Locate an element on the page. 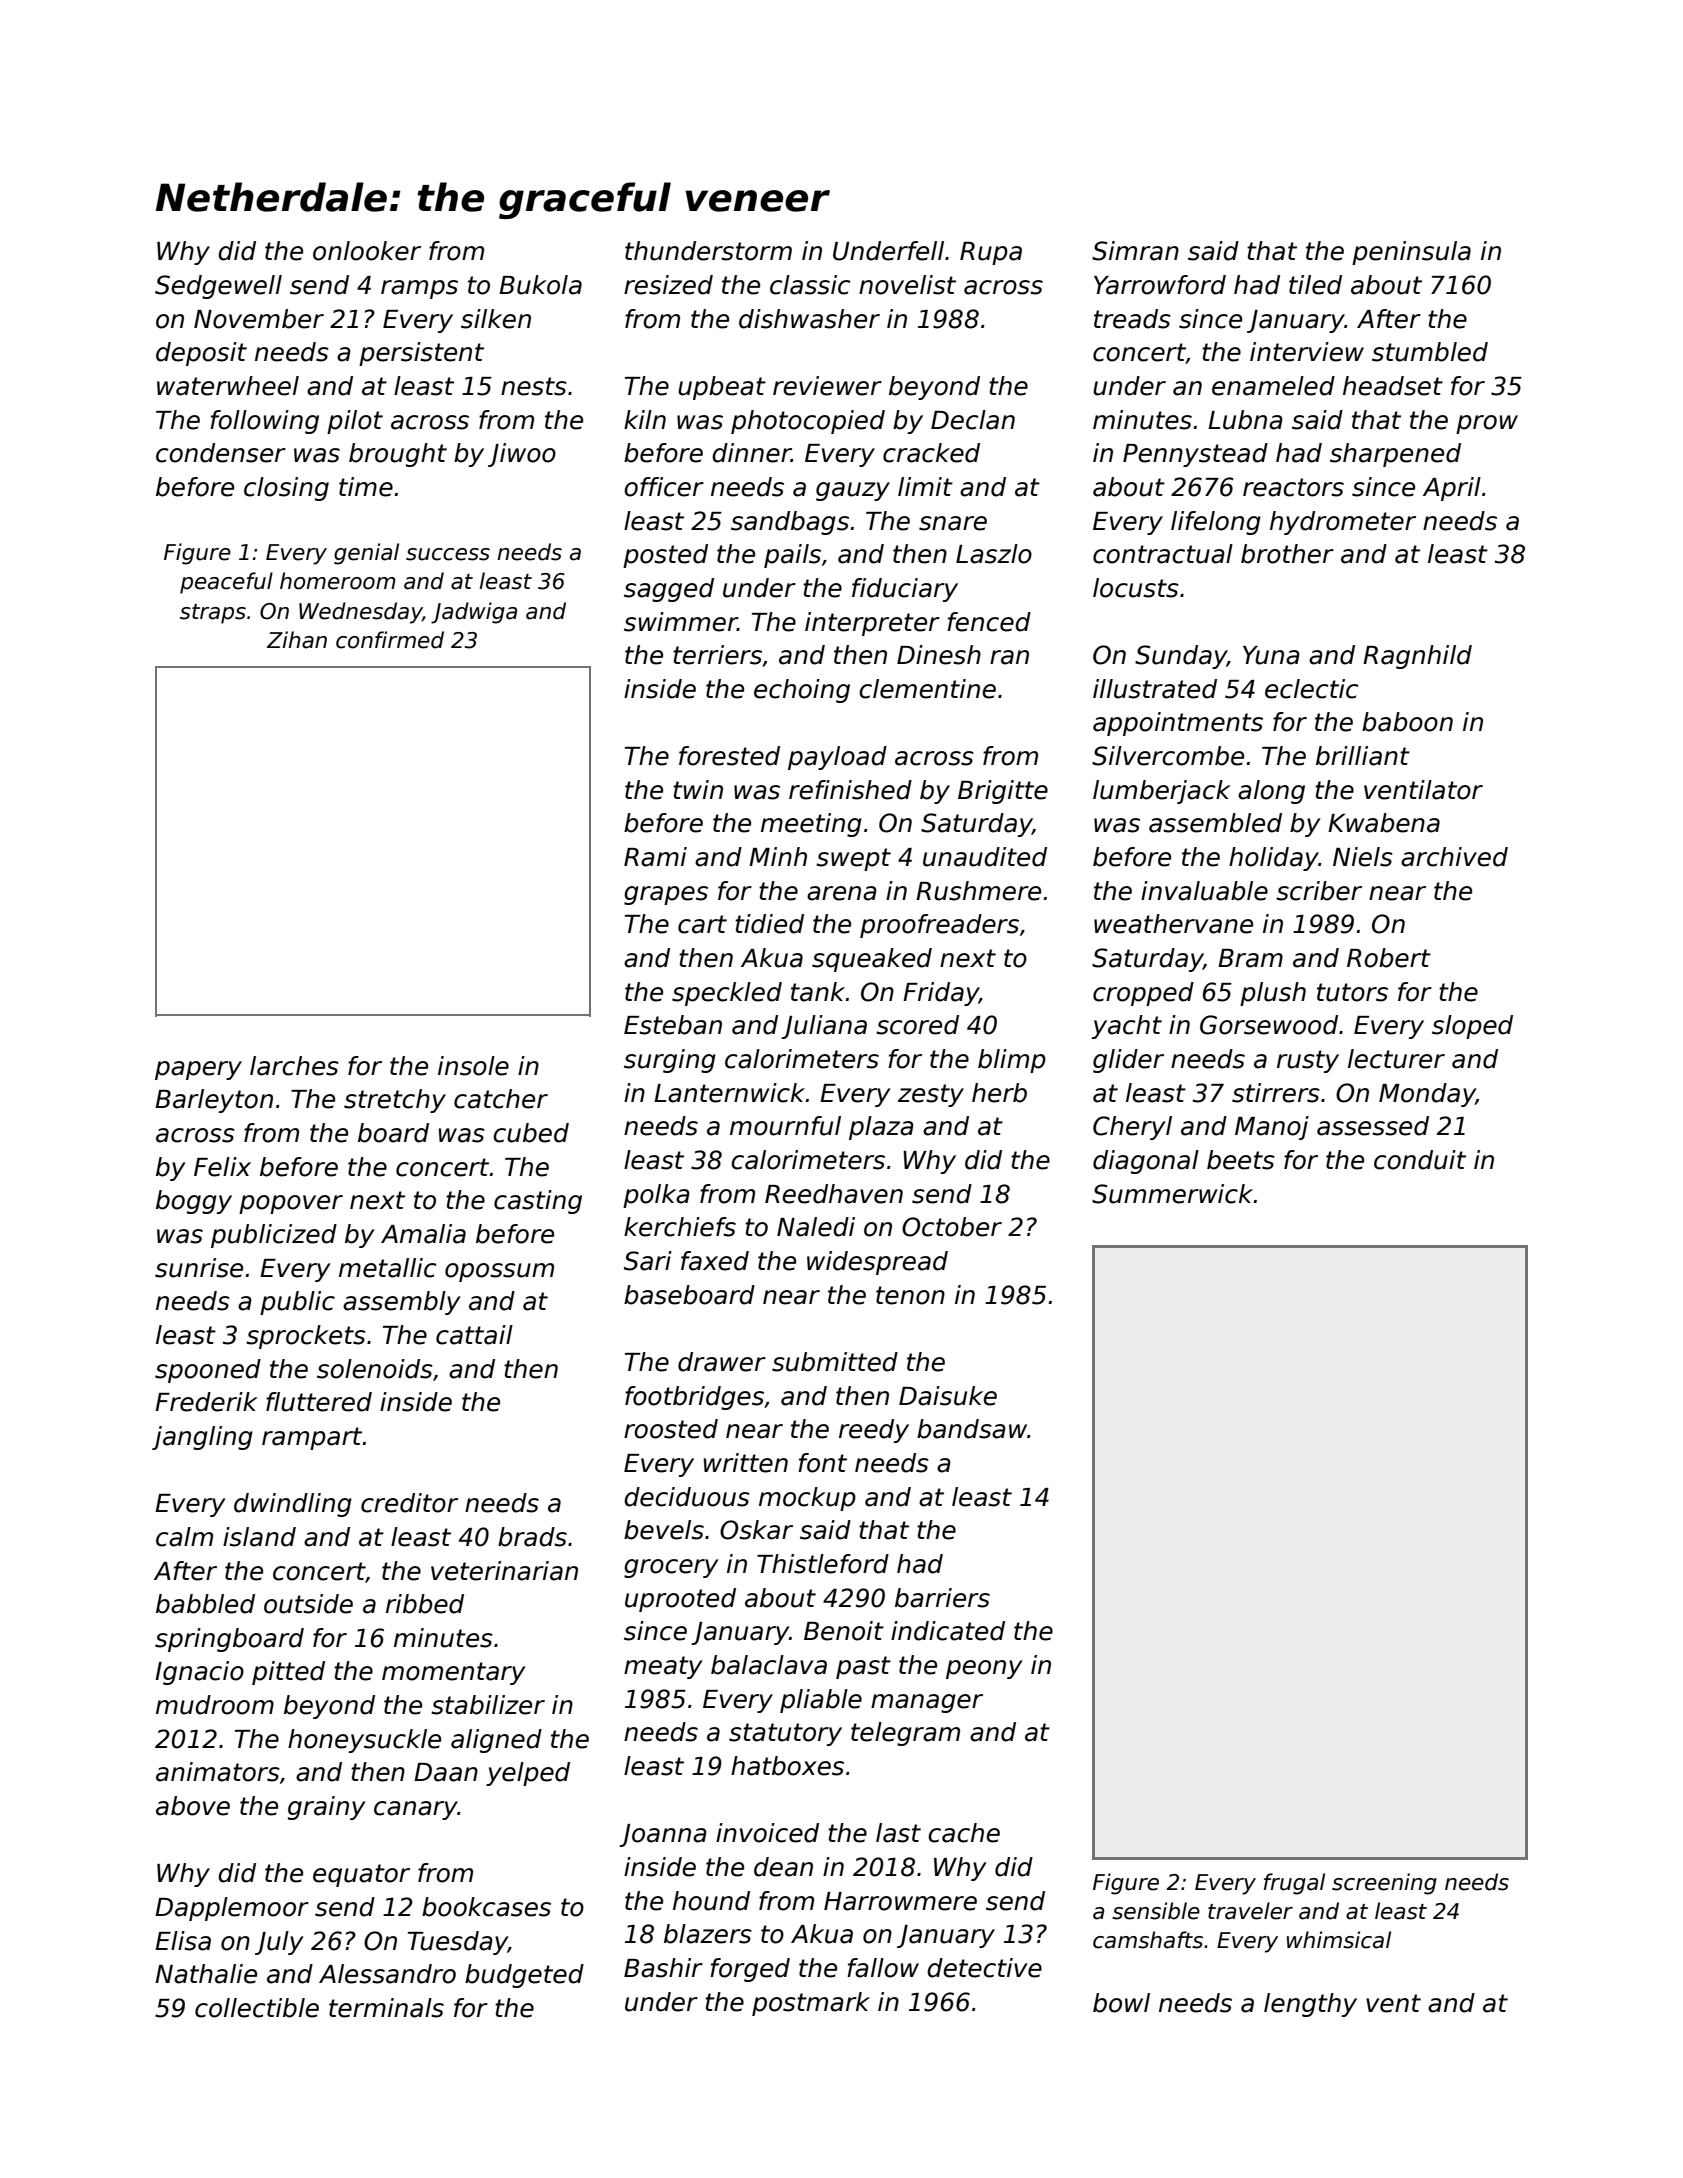 Image resolution: width=1683 pixels, height=2178 pixels. Rupa is located at coordinates (991, 253).
